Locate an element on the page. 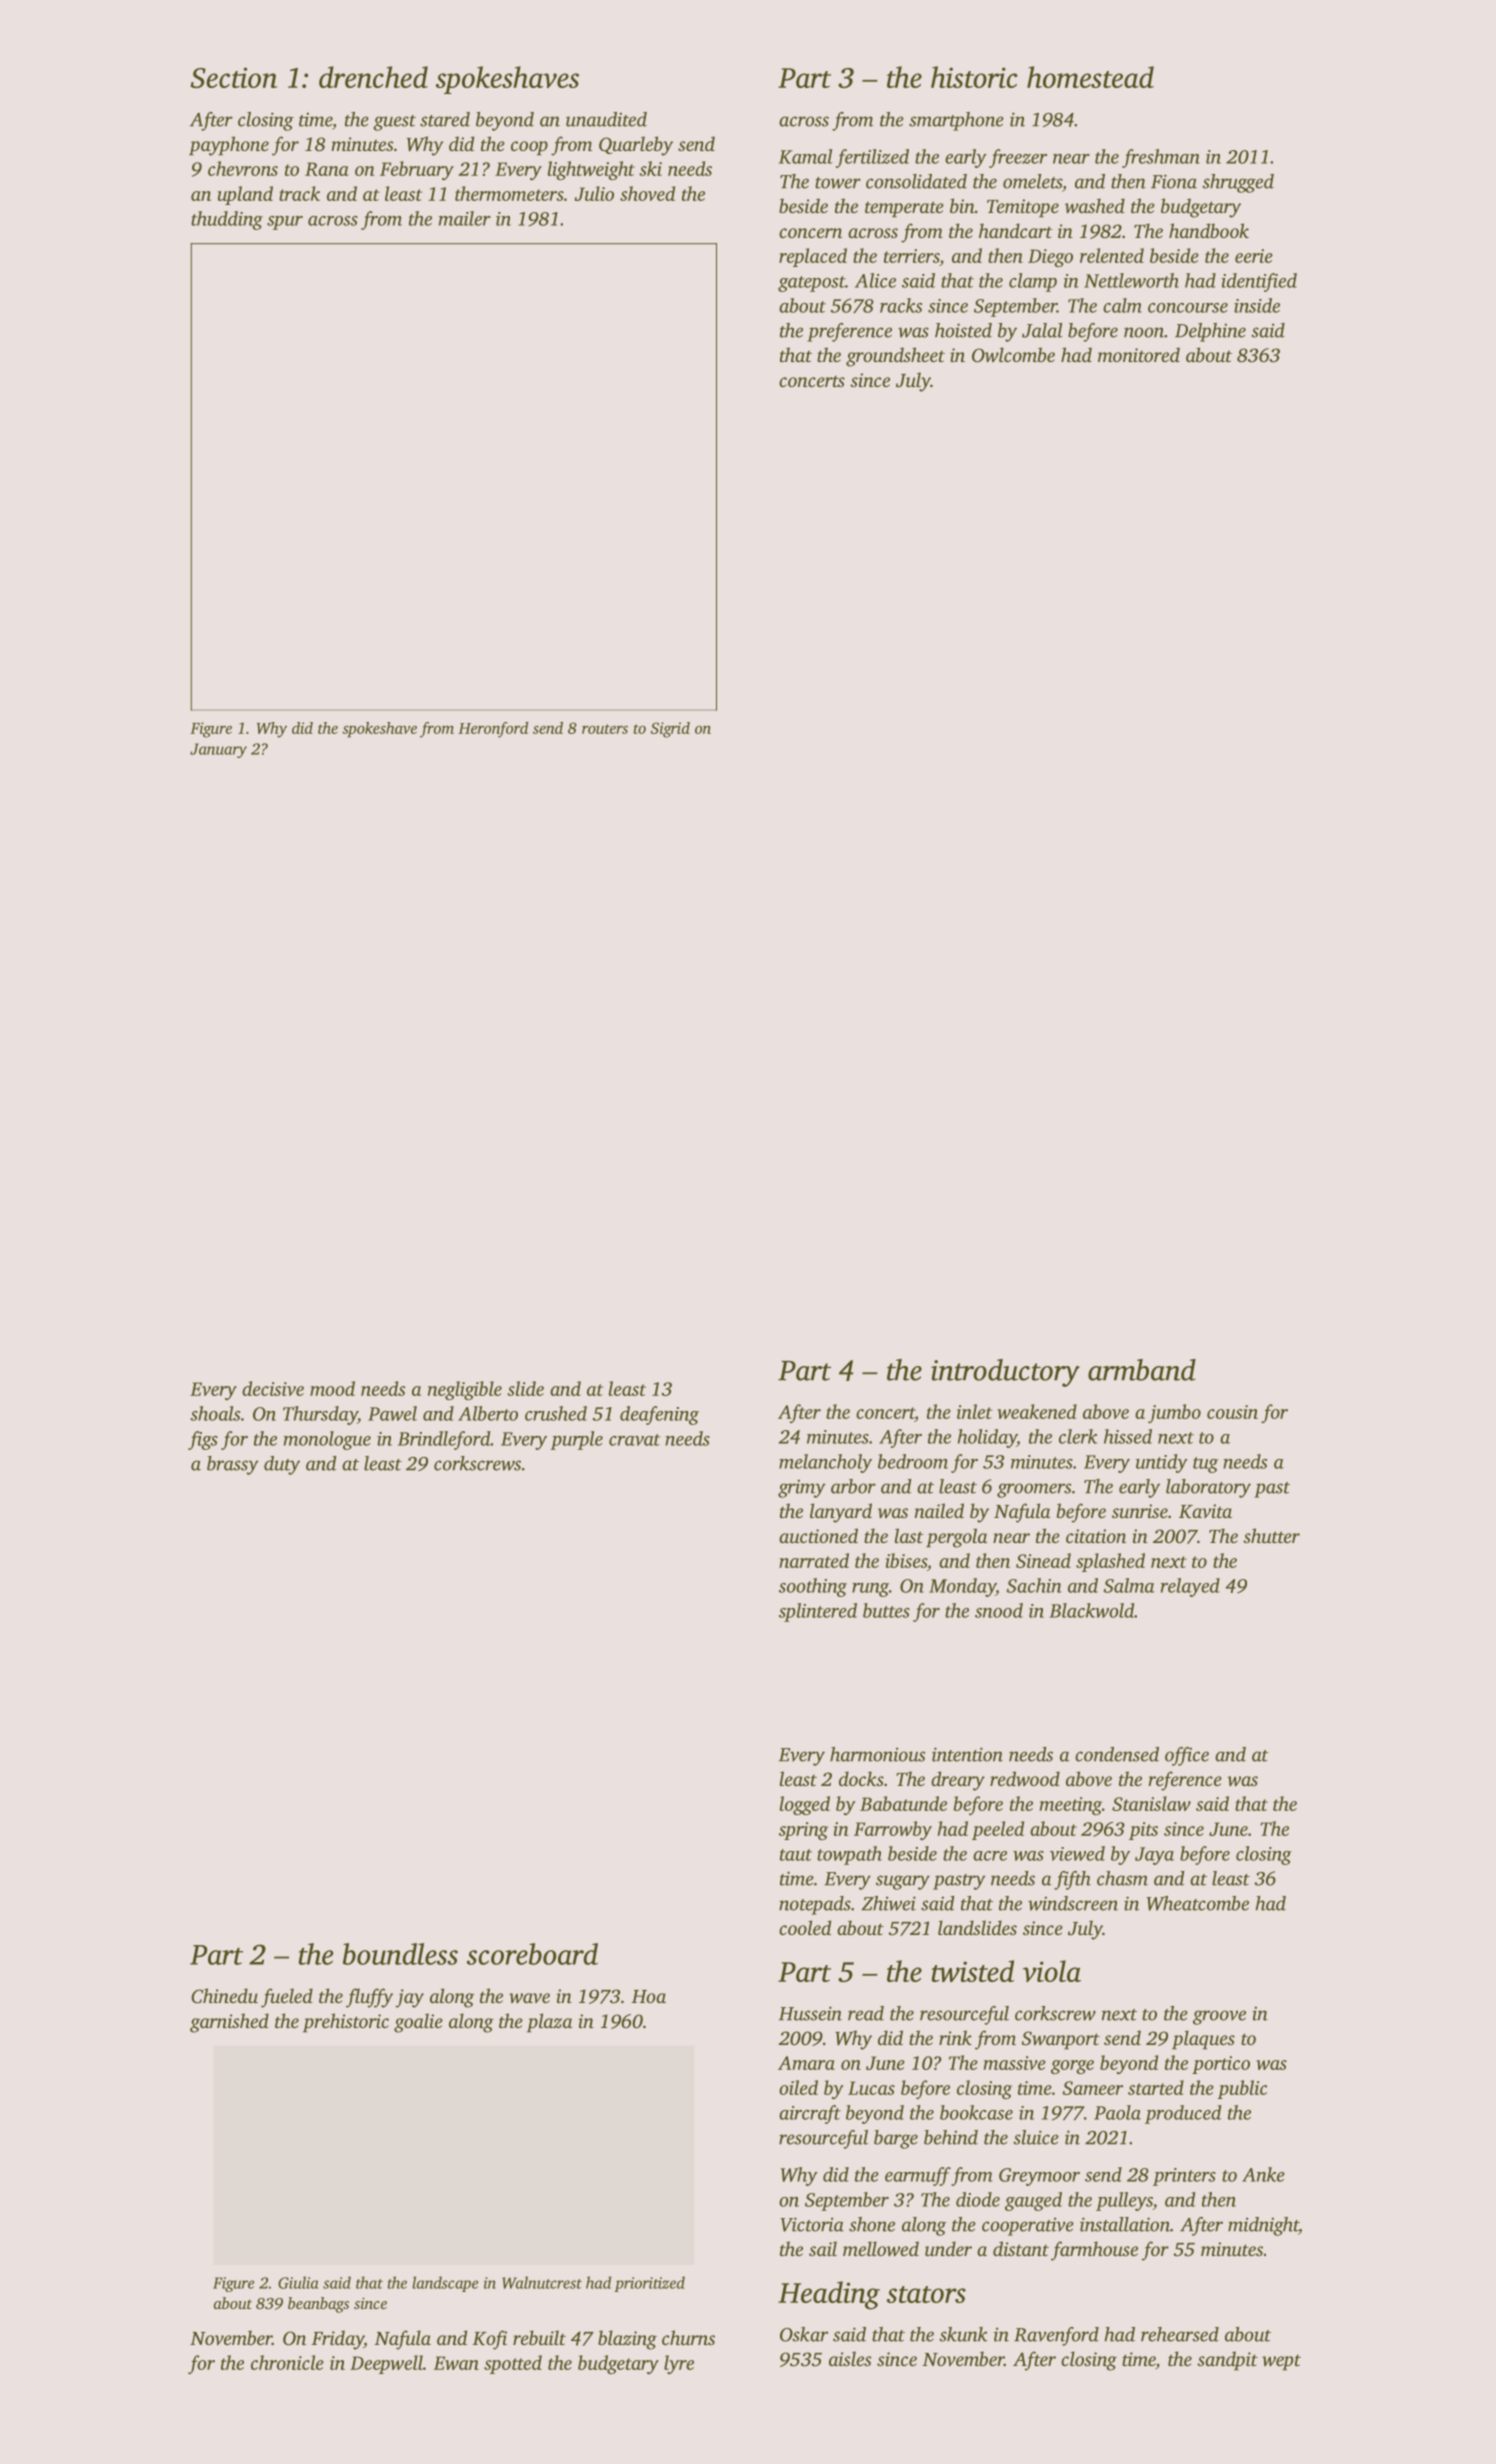 This image has width=1496, height=2464. thudding is located at coordinates (227, 220).
